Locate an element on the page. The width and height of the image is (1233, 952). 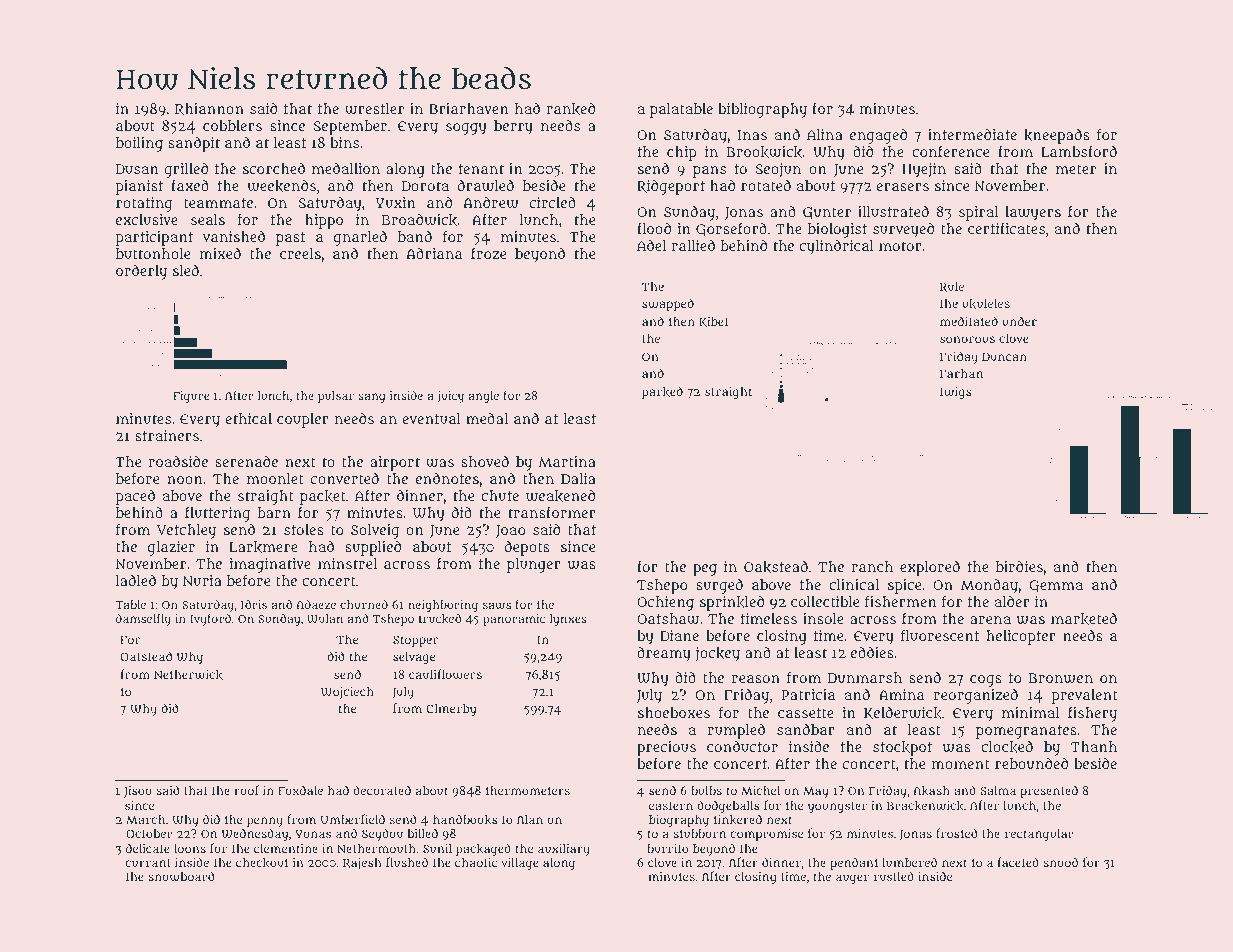
lumbered is located at coordinates (909, 862).
